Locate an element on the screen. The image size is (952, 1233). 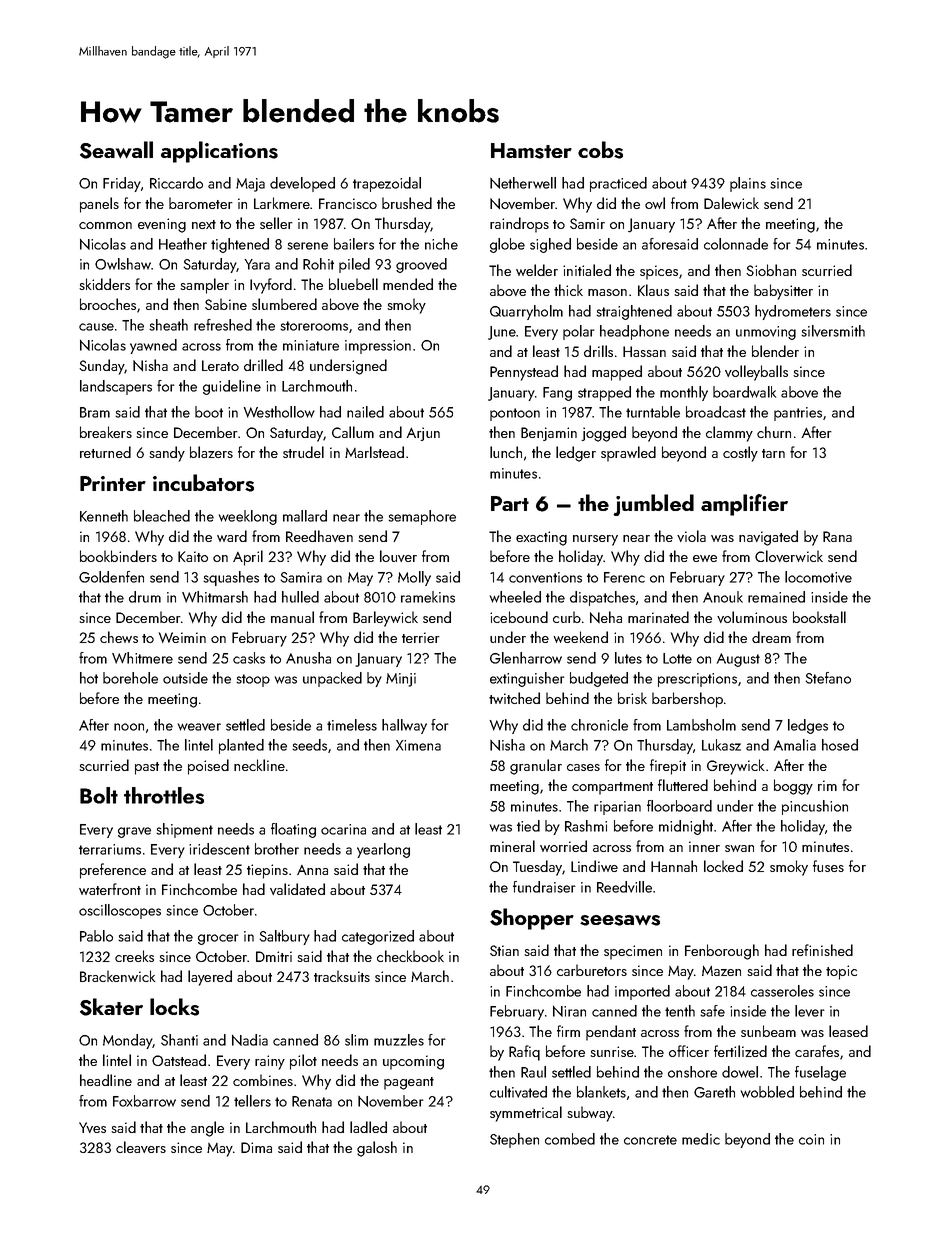
Rana is located at coordinates (837, 536).
